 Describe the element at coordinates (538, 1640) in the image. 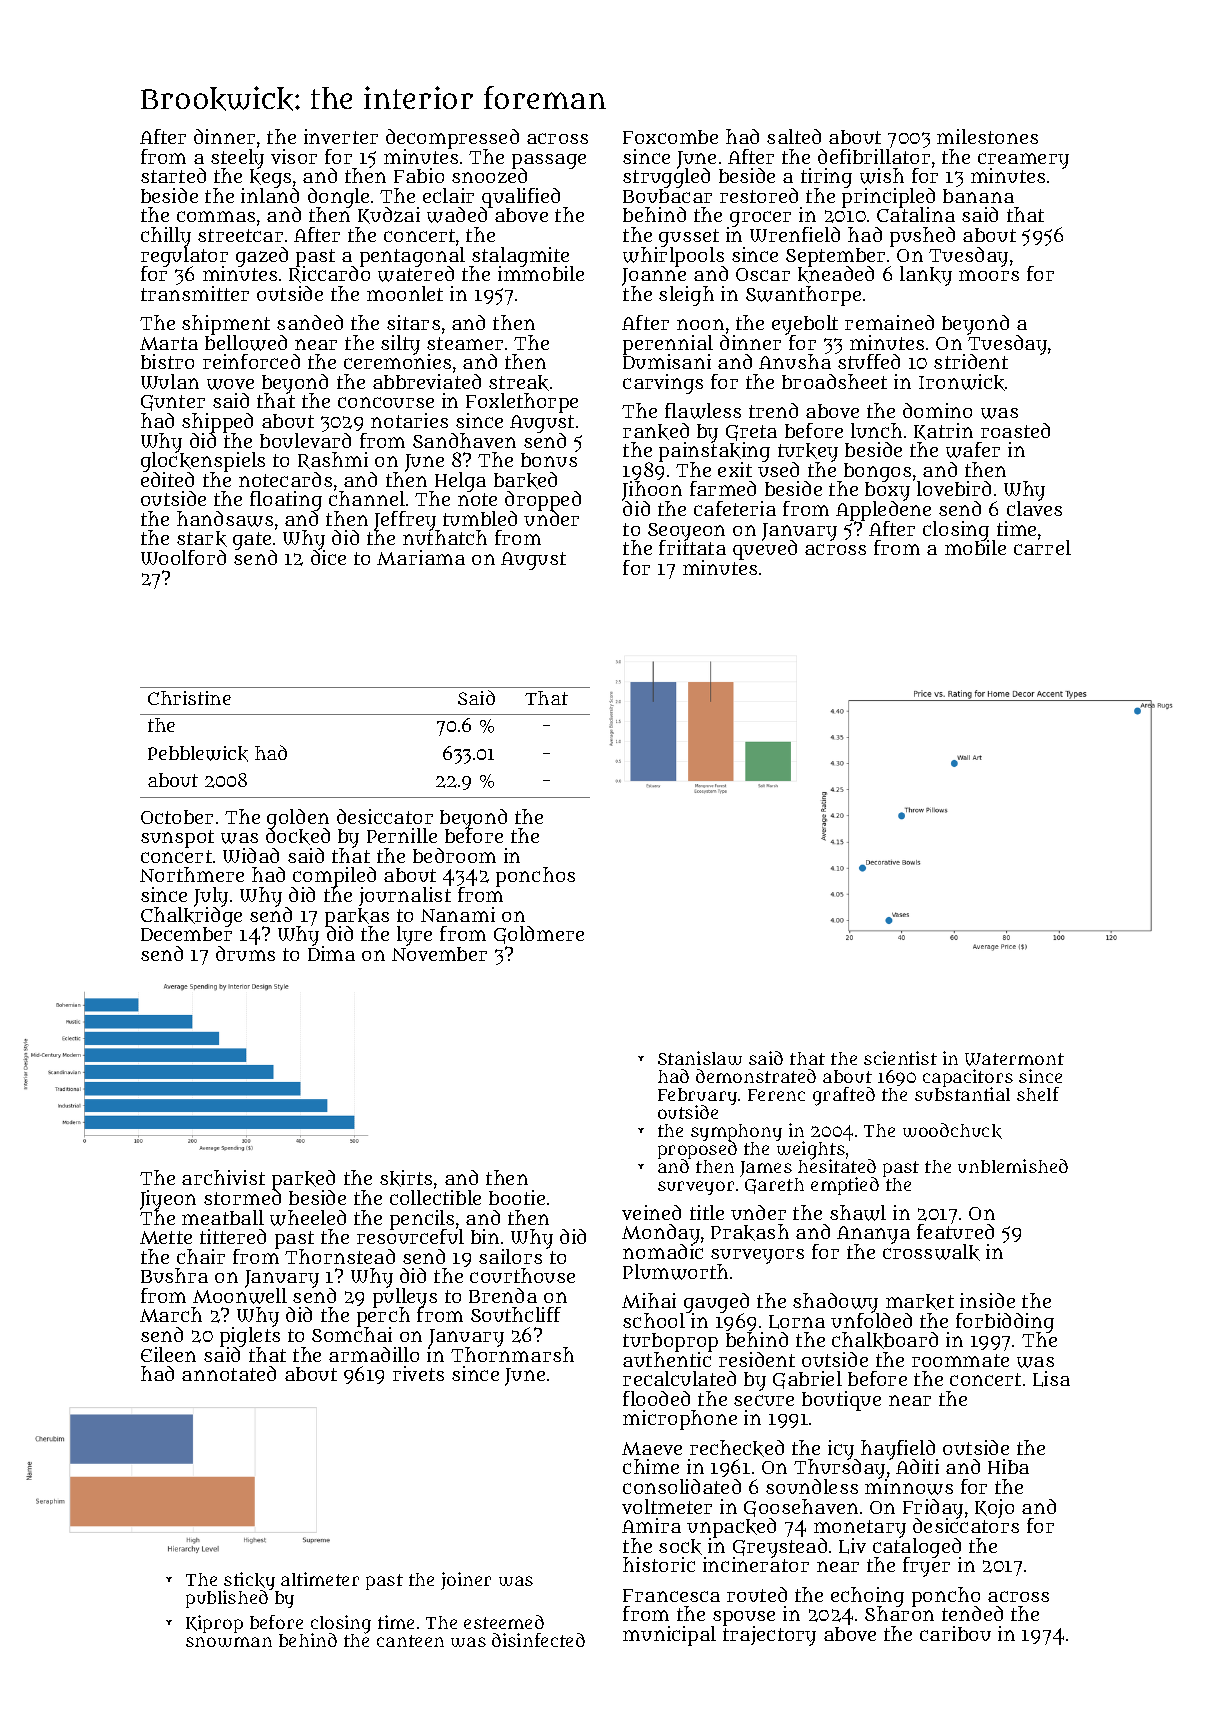

I see `disinfected` at that location.
